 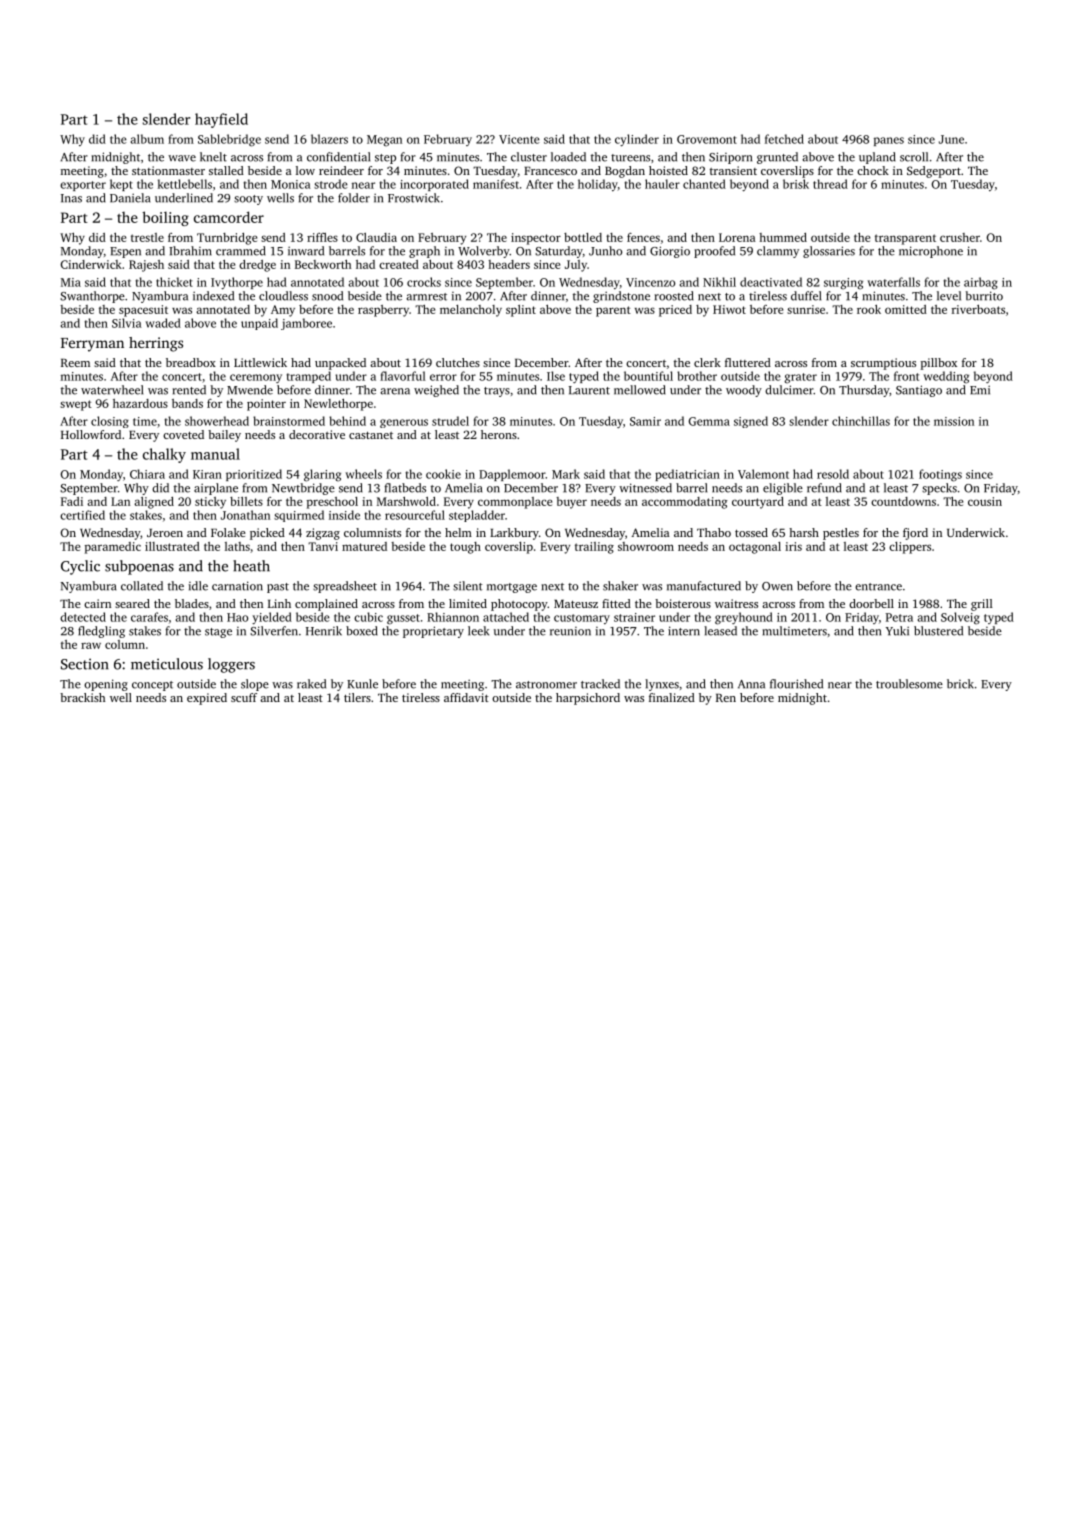 I want to click on swept, so click(x=76, y=405).
